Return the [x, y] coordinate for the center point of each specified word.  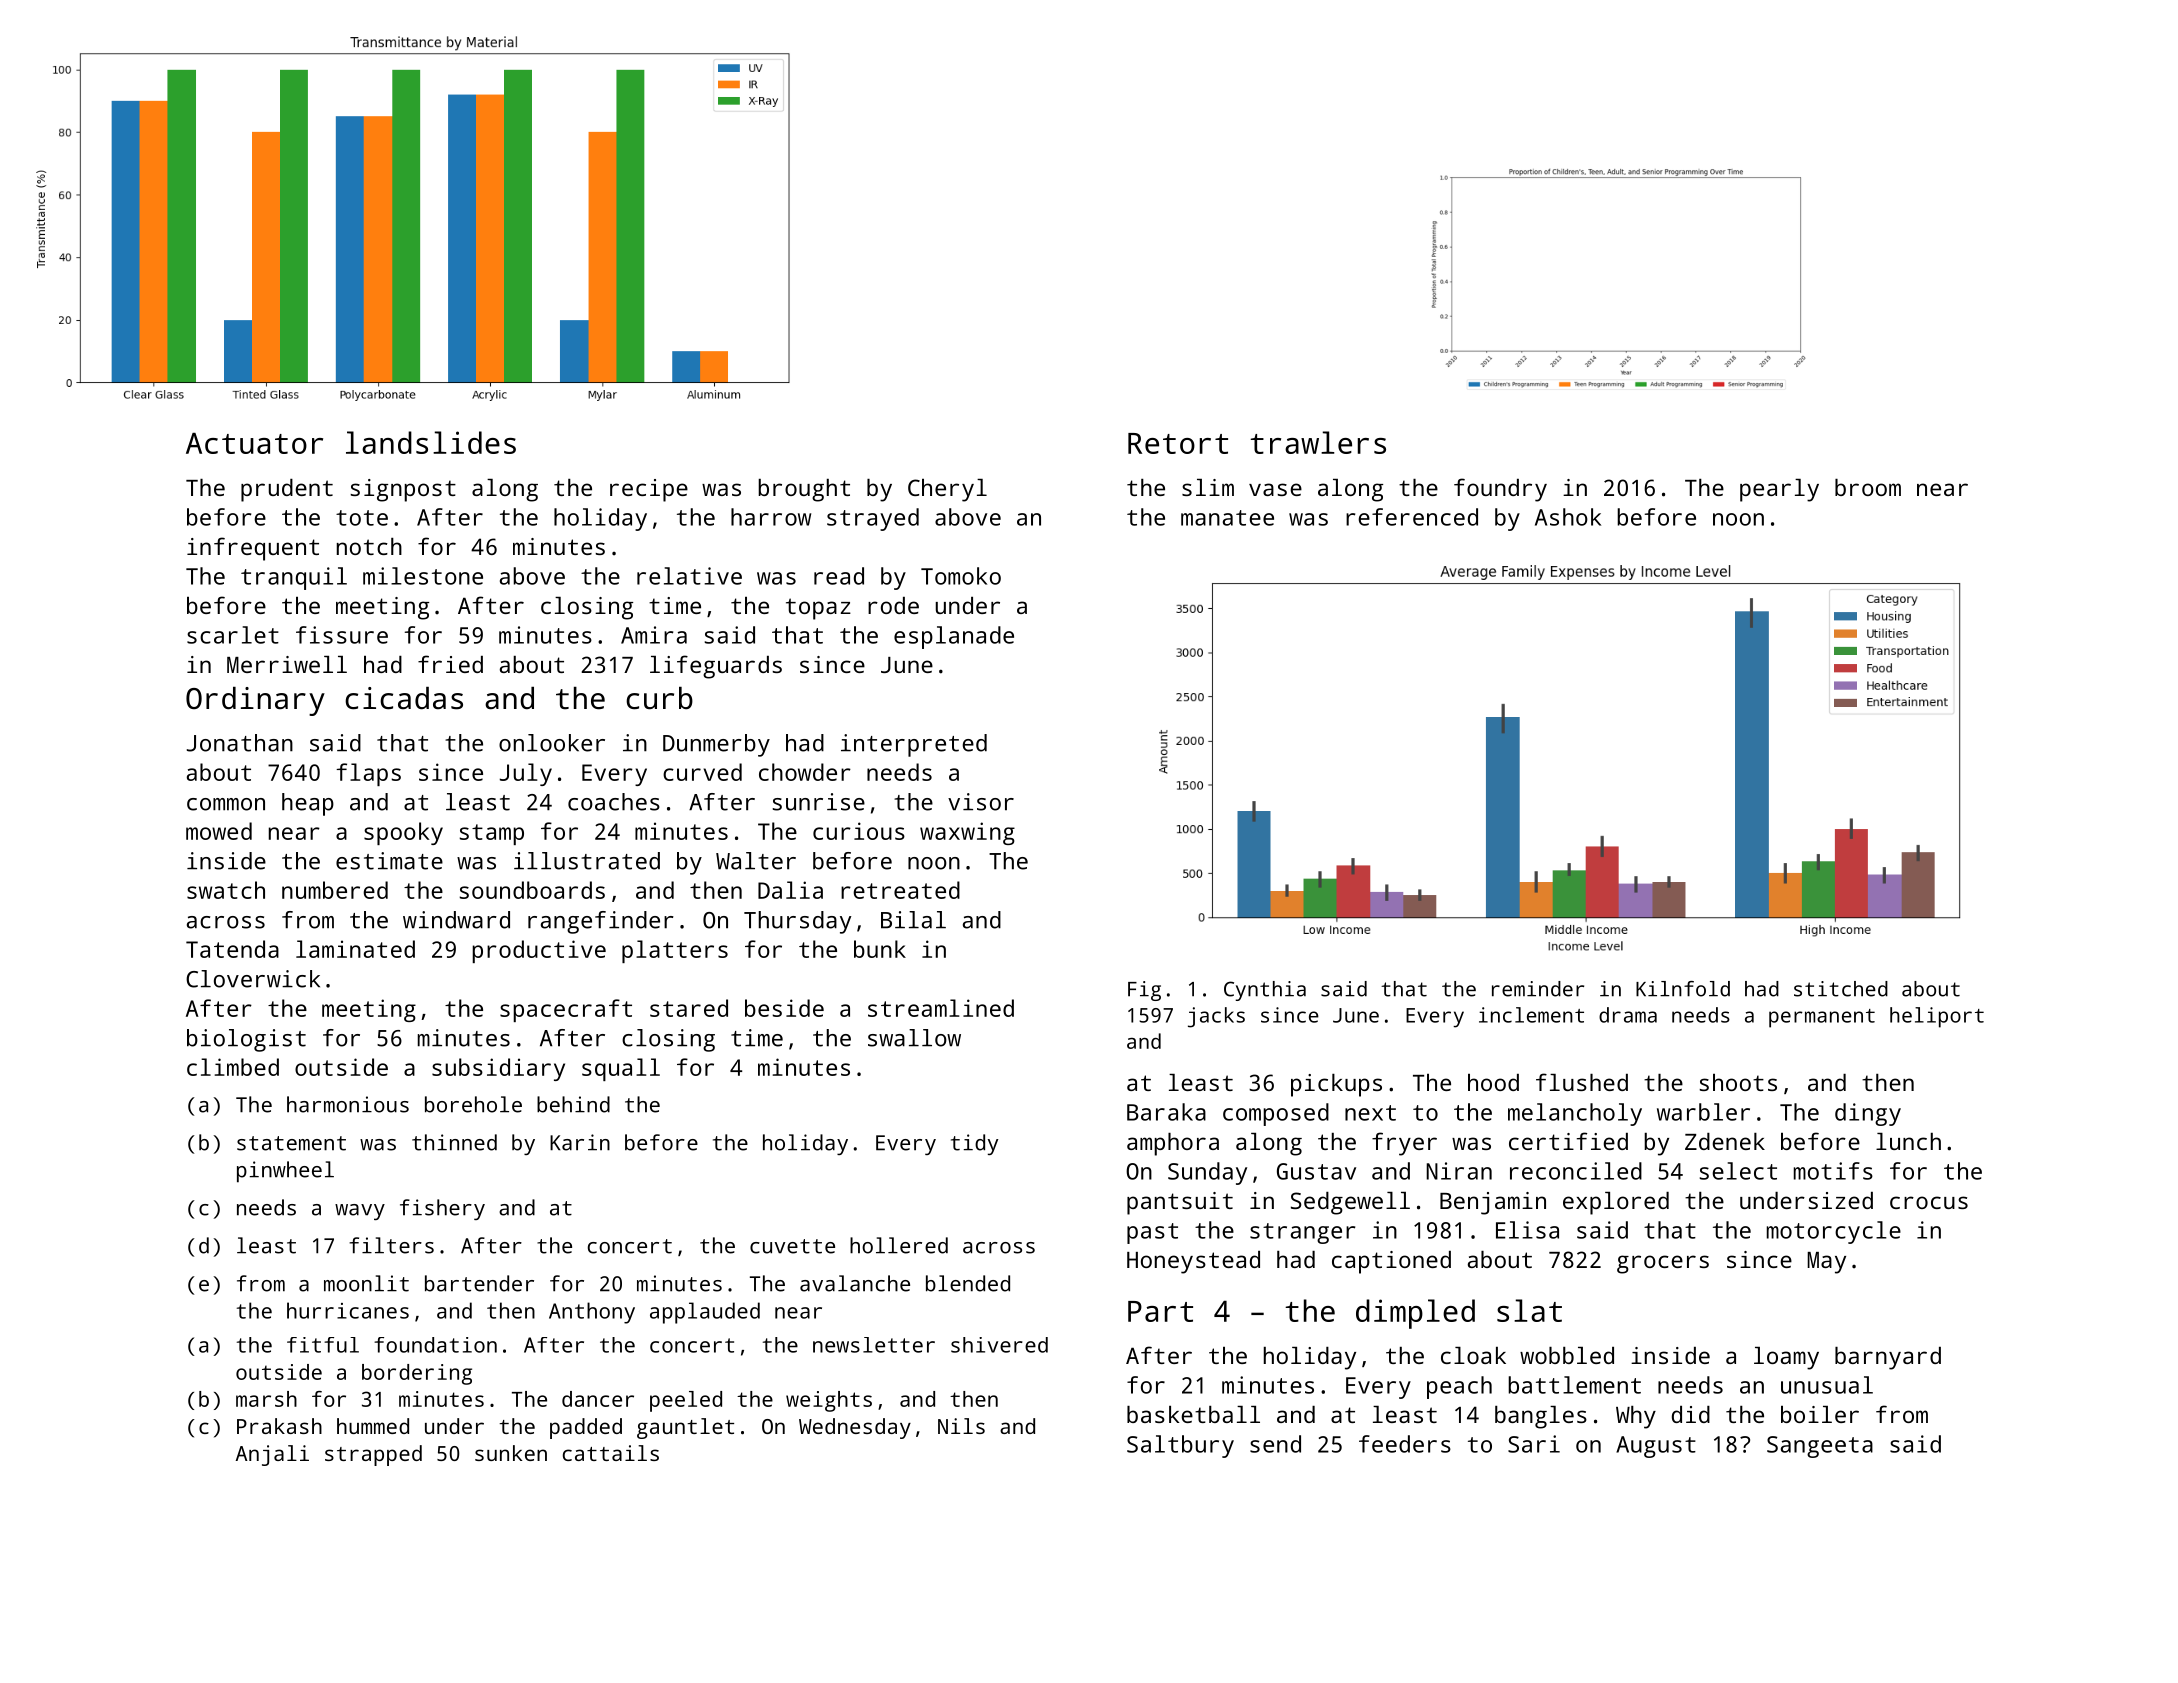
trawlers [1318, 442]
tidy [974, 1144]
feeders [1405, 1444]
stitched [1841, 989]
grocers [1663, 1264]
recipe [649, 490]
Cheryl [947, 490]
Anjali [272, 1455]
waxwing [967, 833]
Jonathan [240, 743]
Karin [580, 1142]
